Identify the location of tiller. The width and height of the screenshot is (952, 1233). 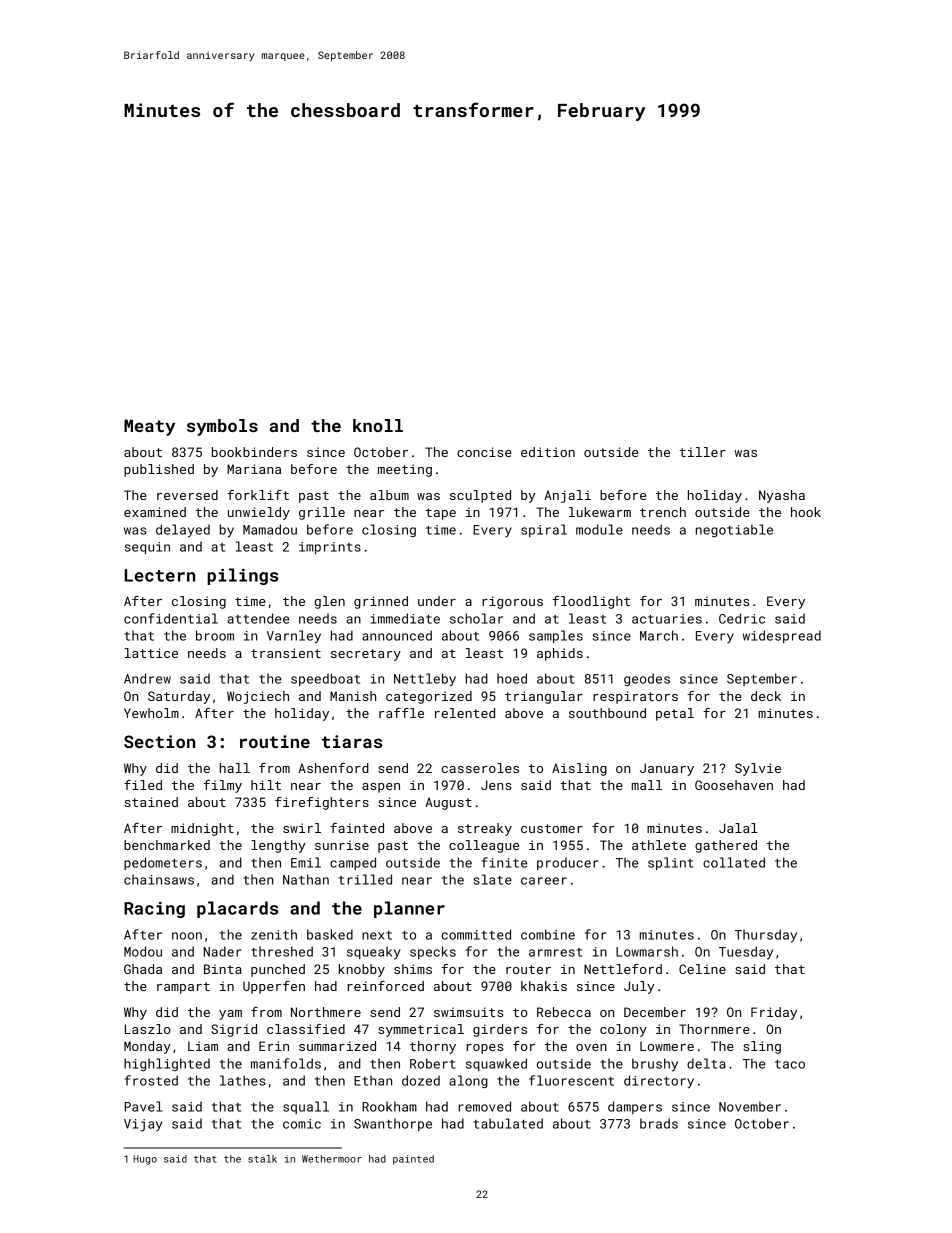
(703, 452).
